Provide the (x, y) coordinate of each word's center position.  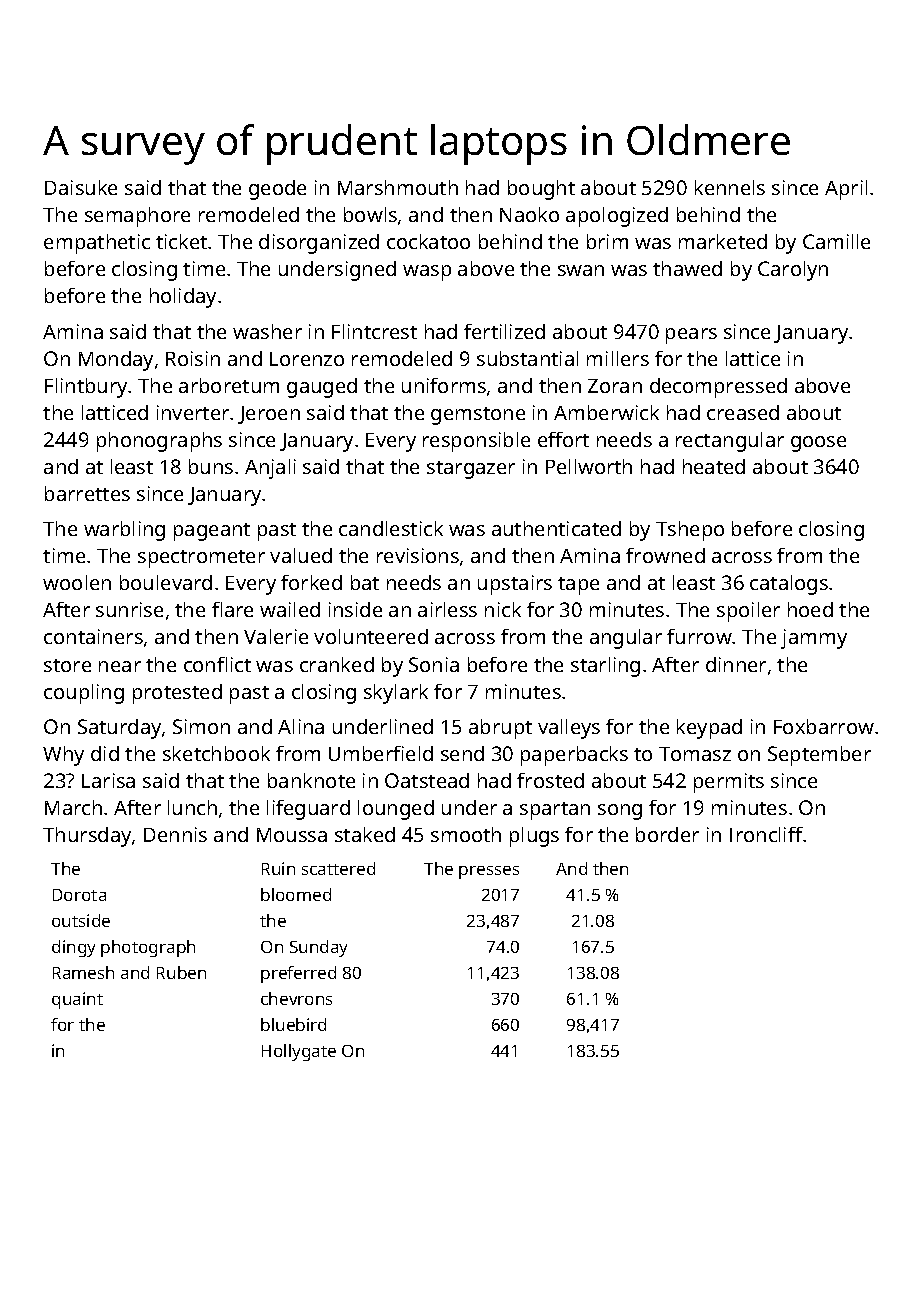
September (819, 756)
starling (605, 667)
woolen (77, 582)
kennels (730, 187)
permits (729, 783)
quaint (77, 1000)
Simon (201, 726)
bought (541, 190)
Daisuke (81, 187)
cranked (337, 664)
